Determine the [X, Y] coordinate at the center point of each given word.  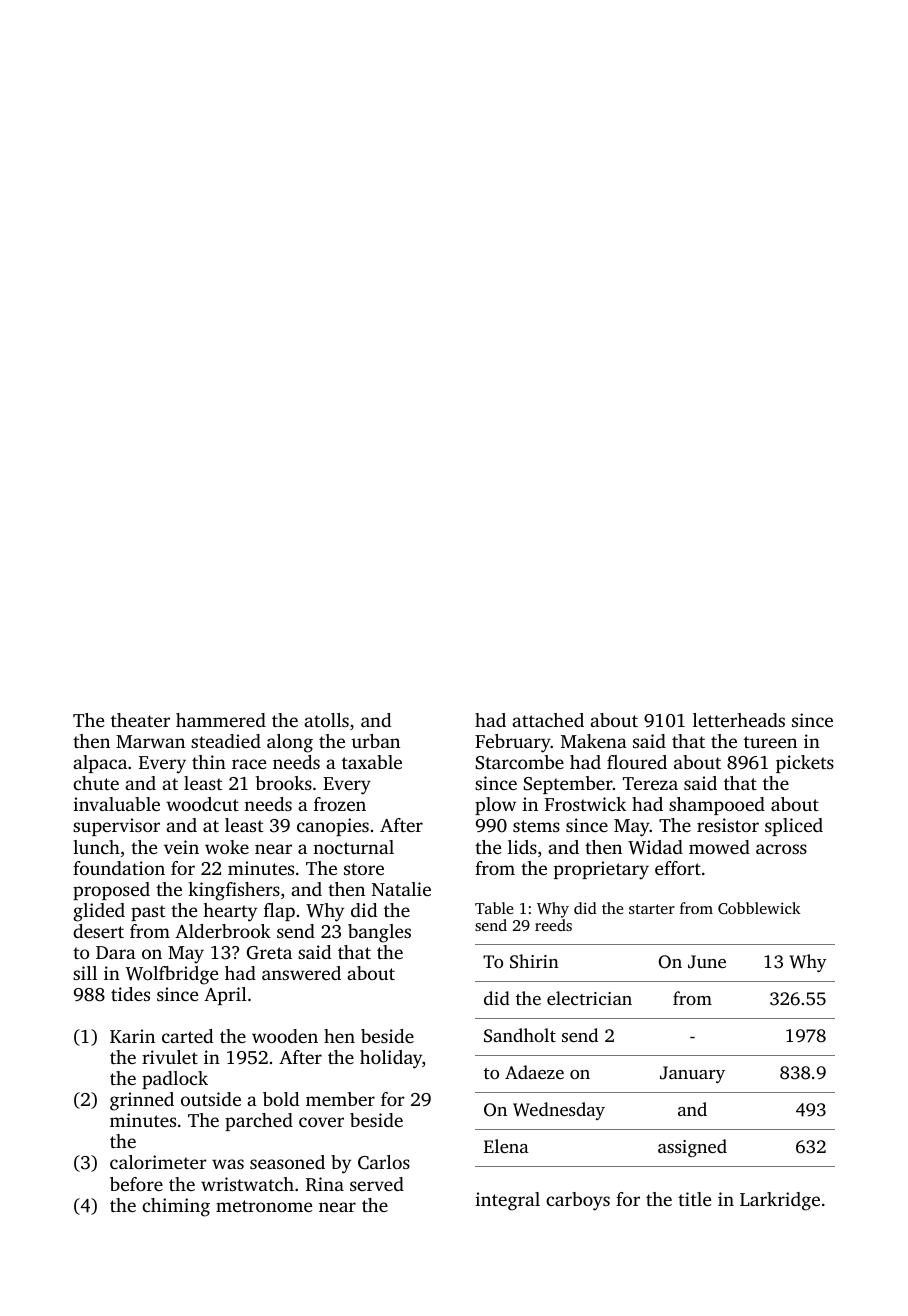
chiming [176, 1207]
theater [140, 720]
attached [548, 720]
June [707, 962]
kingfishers [234, 891]
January [692, 1074]
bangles [379, 933]
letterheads [739, 720]
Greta [269, 953]
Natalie [401, 889]
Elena [506, 1146]
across [781, 849]
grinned [142, 1101]
